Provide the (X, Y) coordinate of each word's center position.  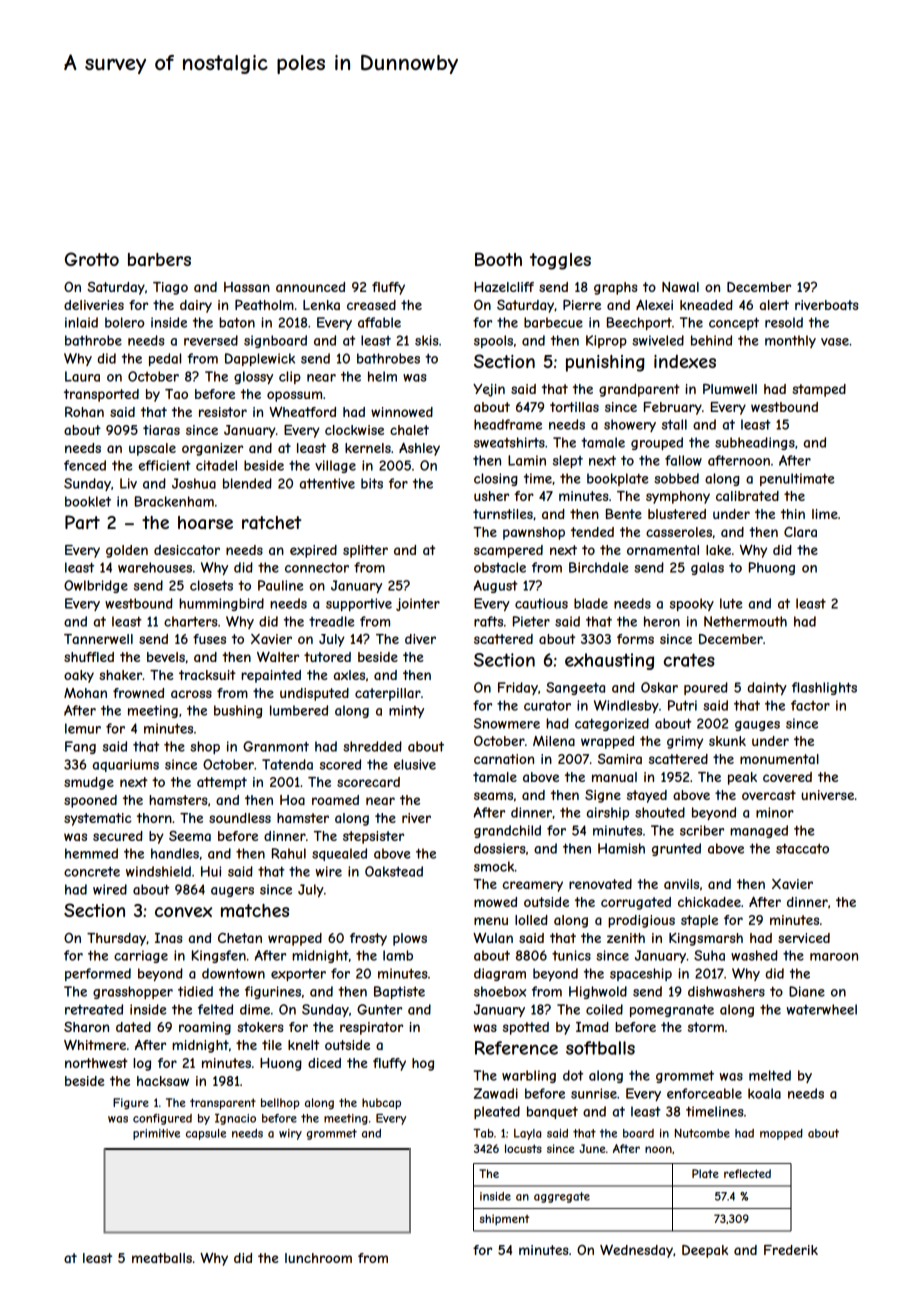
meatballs (162, 1258)
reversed (211, 340)
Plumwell (730, 388)
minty (406, 711)
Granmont (276, 746)
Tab (483, 1133)
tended (592, 532)
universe (827, 795)
